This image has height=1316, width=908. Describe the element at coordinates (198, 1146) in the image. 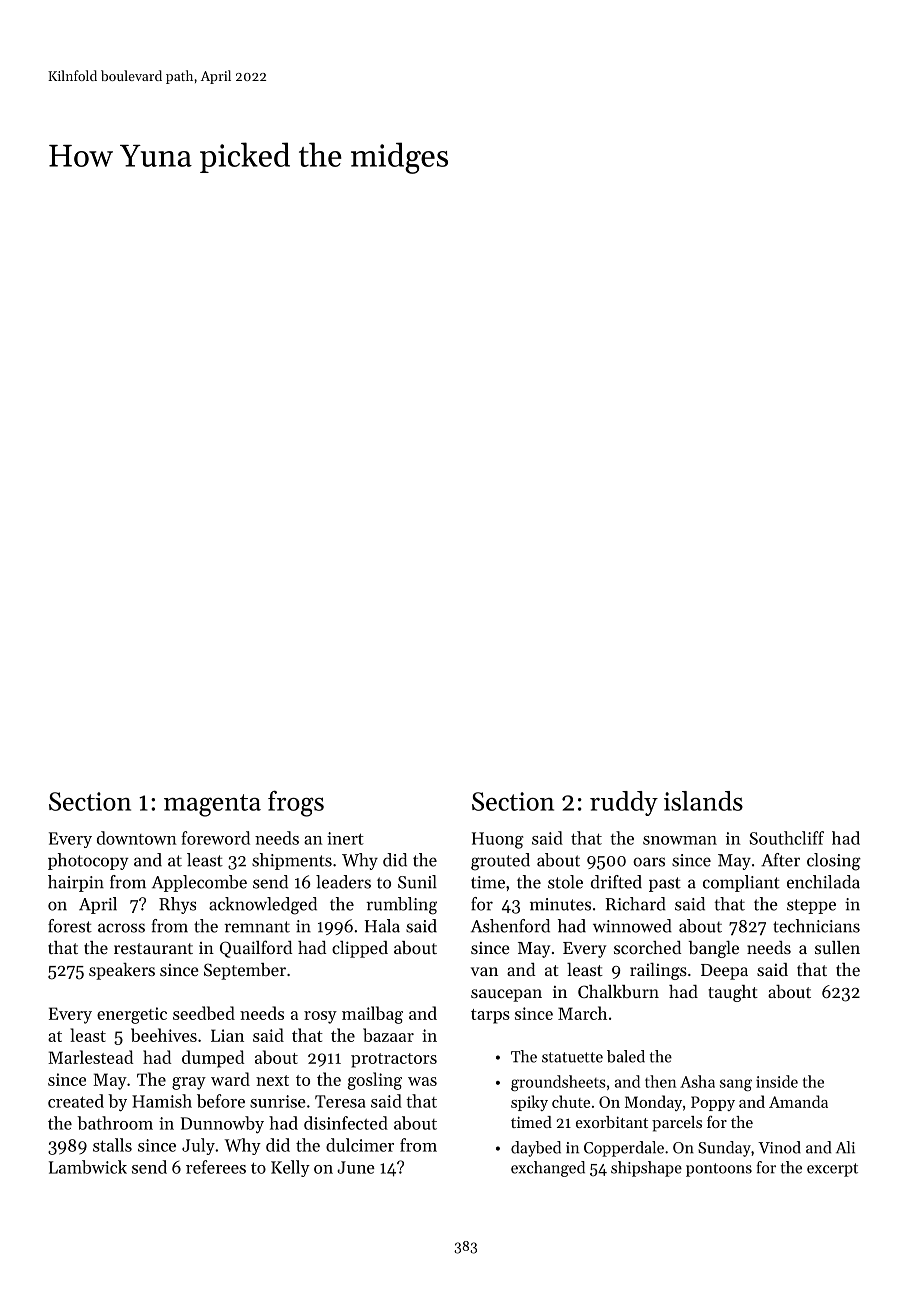

I see `July` at that location.
